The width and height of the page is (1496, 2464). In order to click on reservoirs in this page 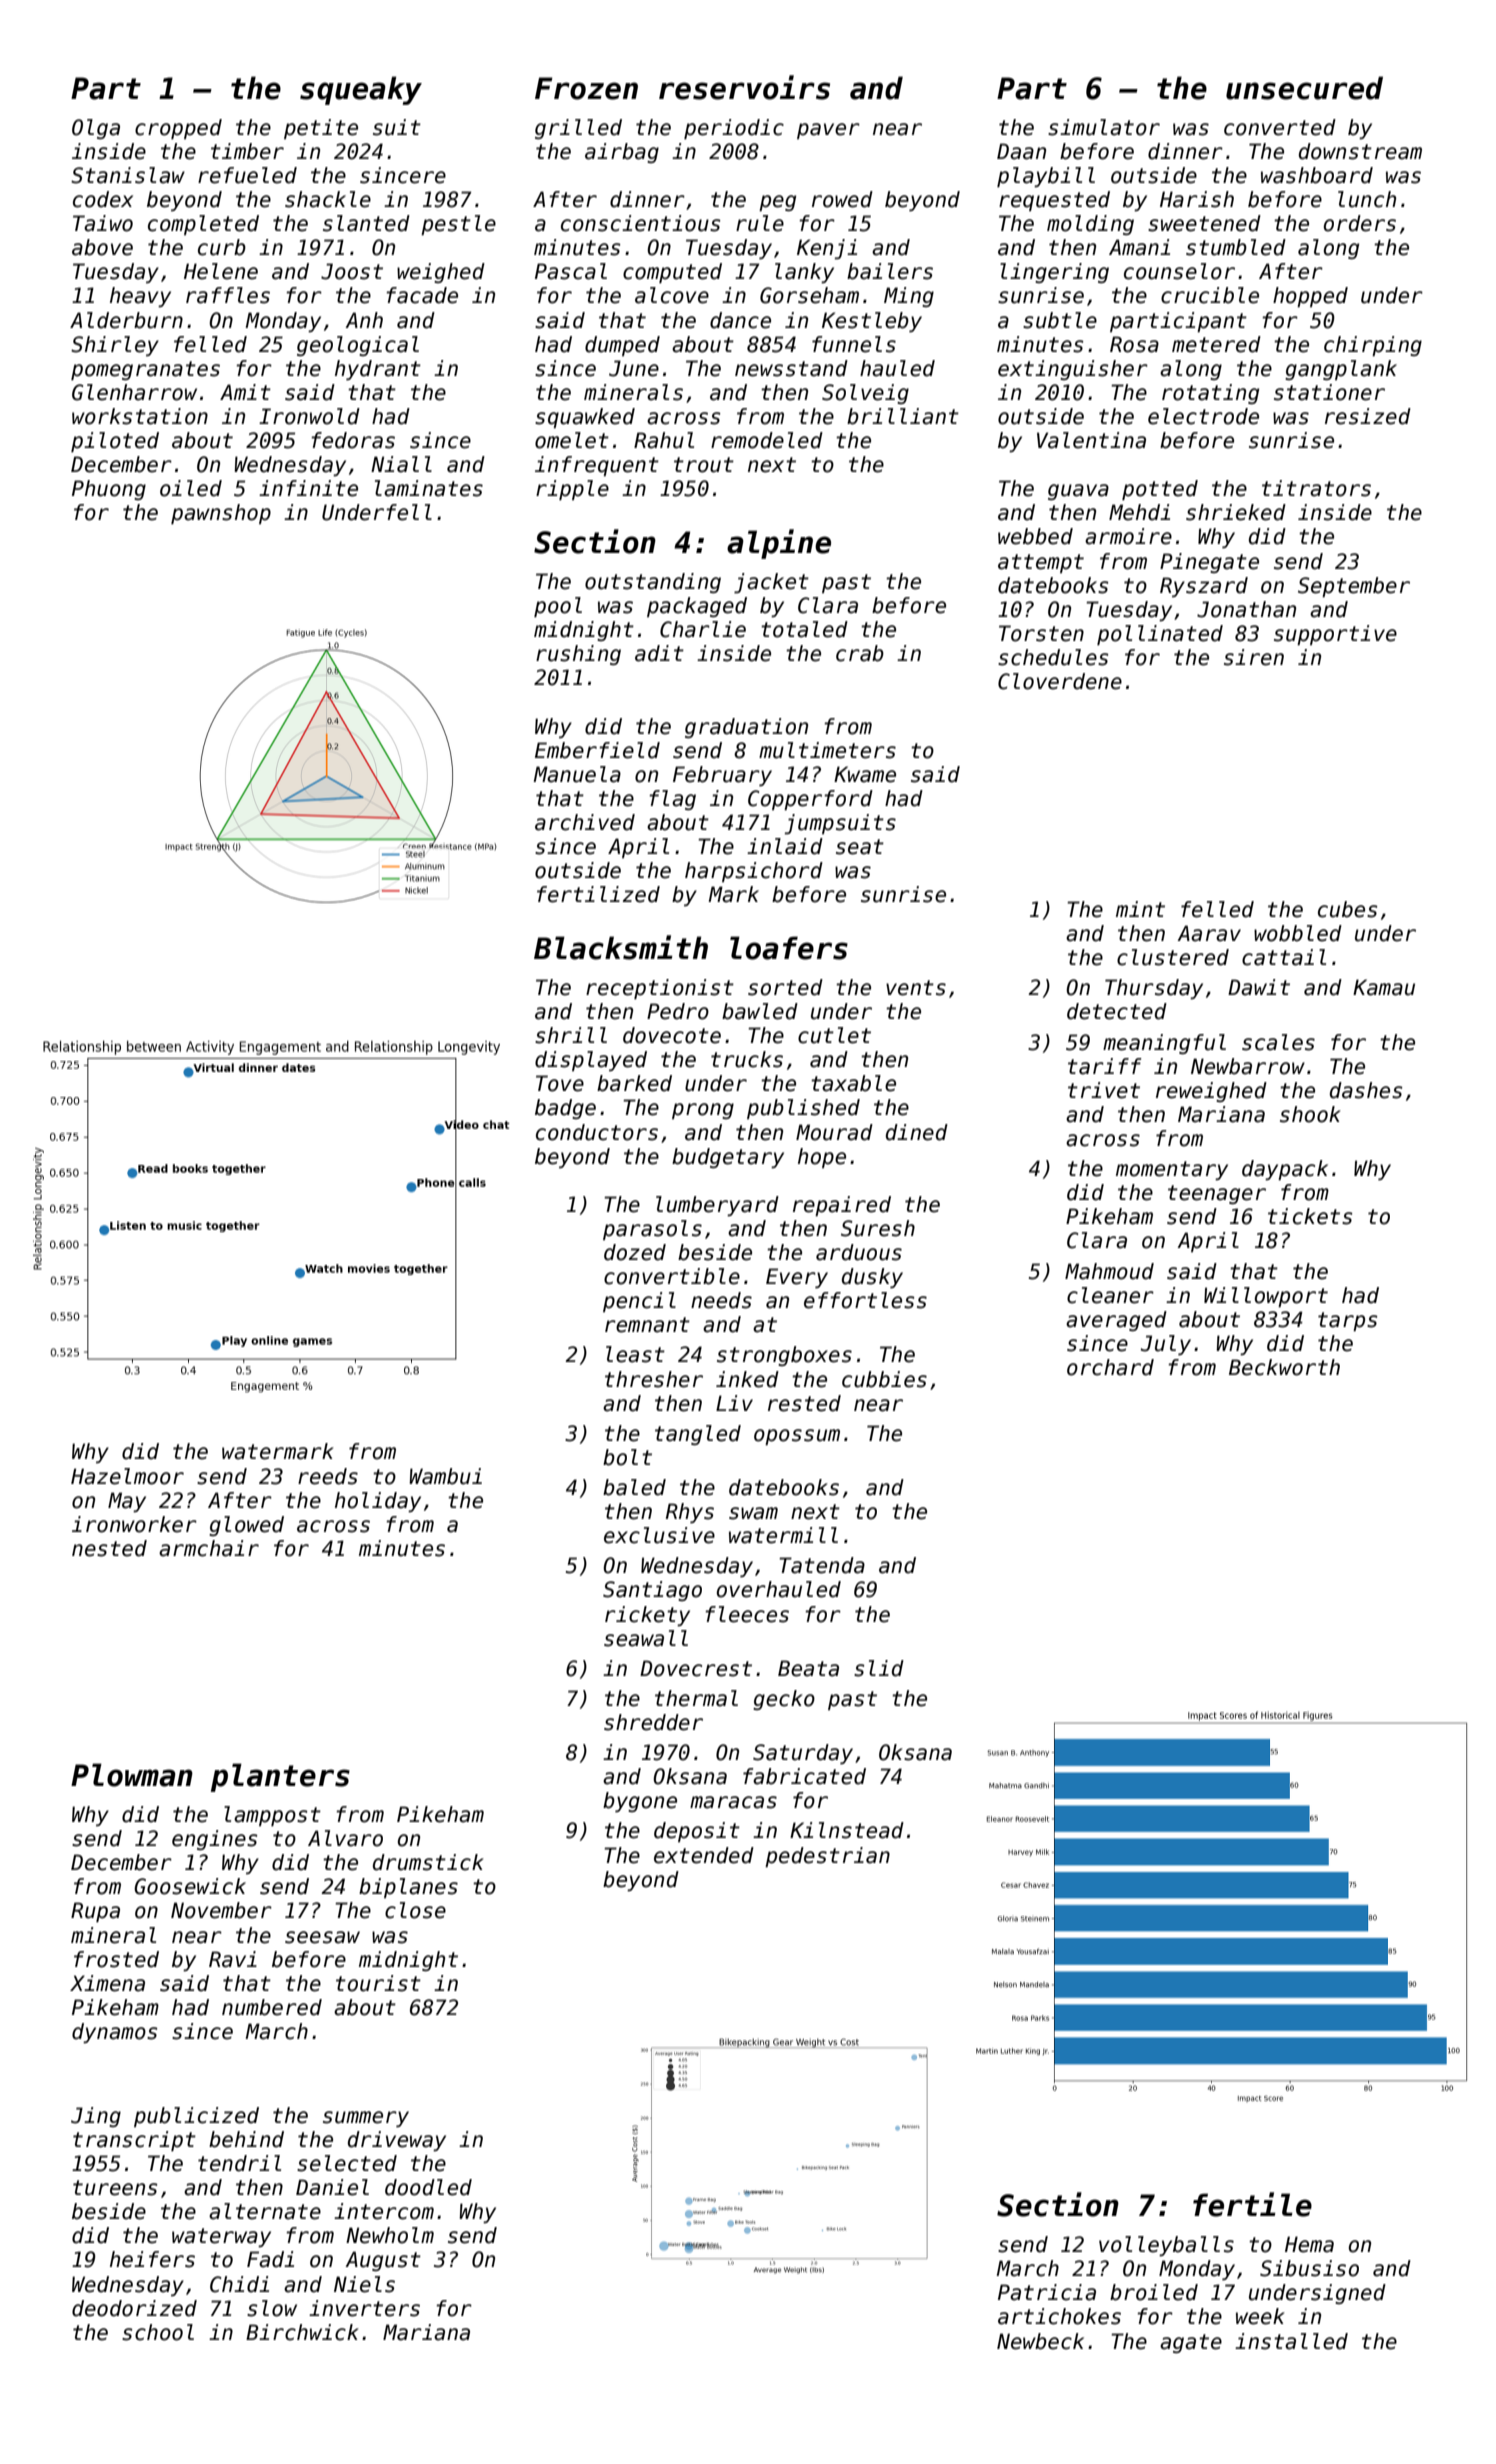, I will do `click(744, 87)`.
